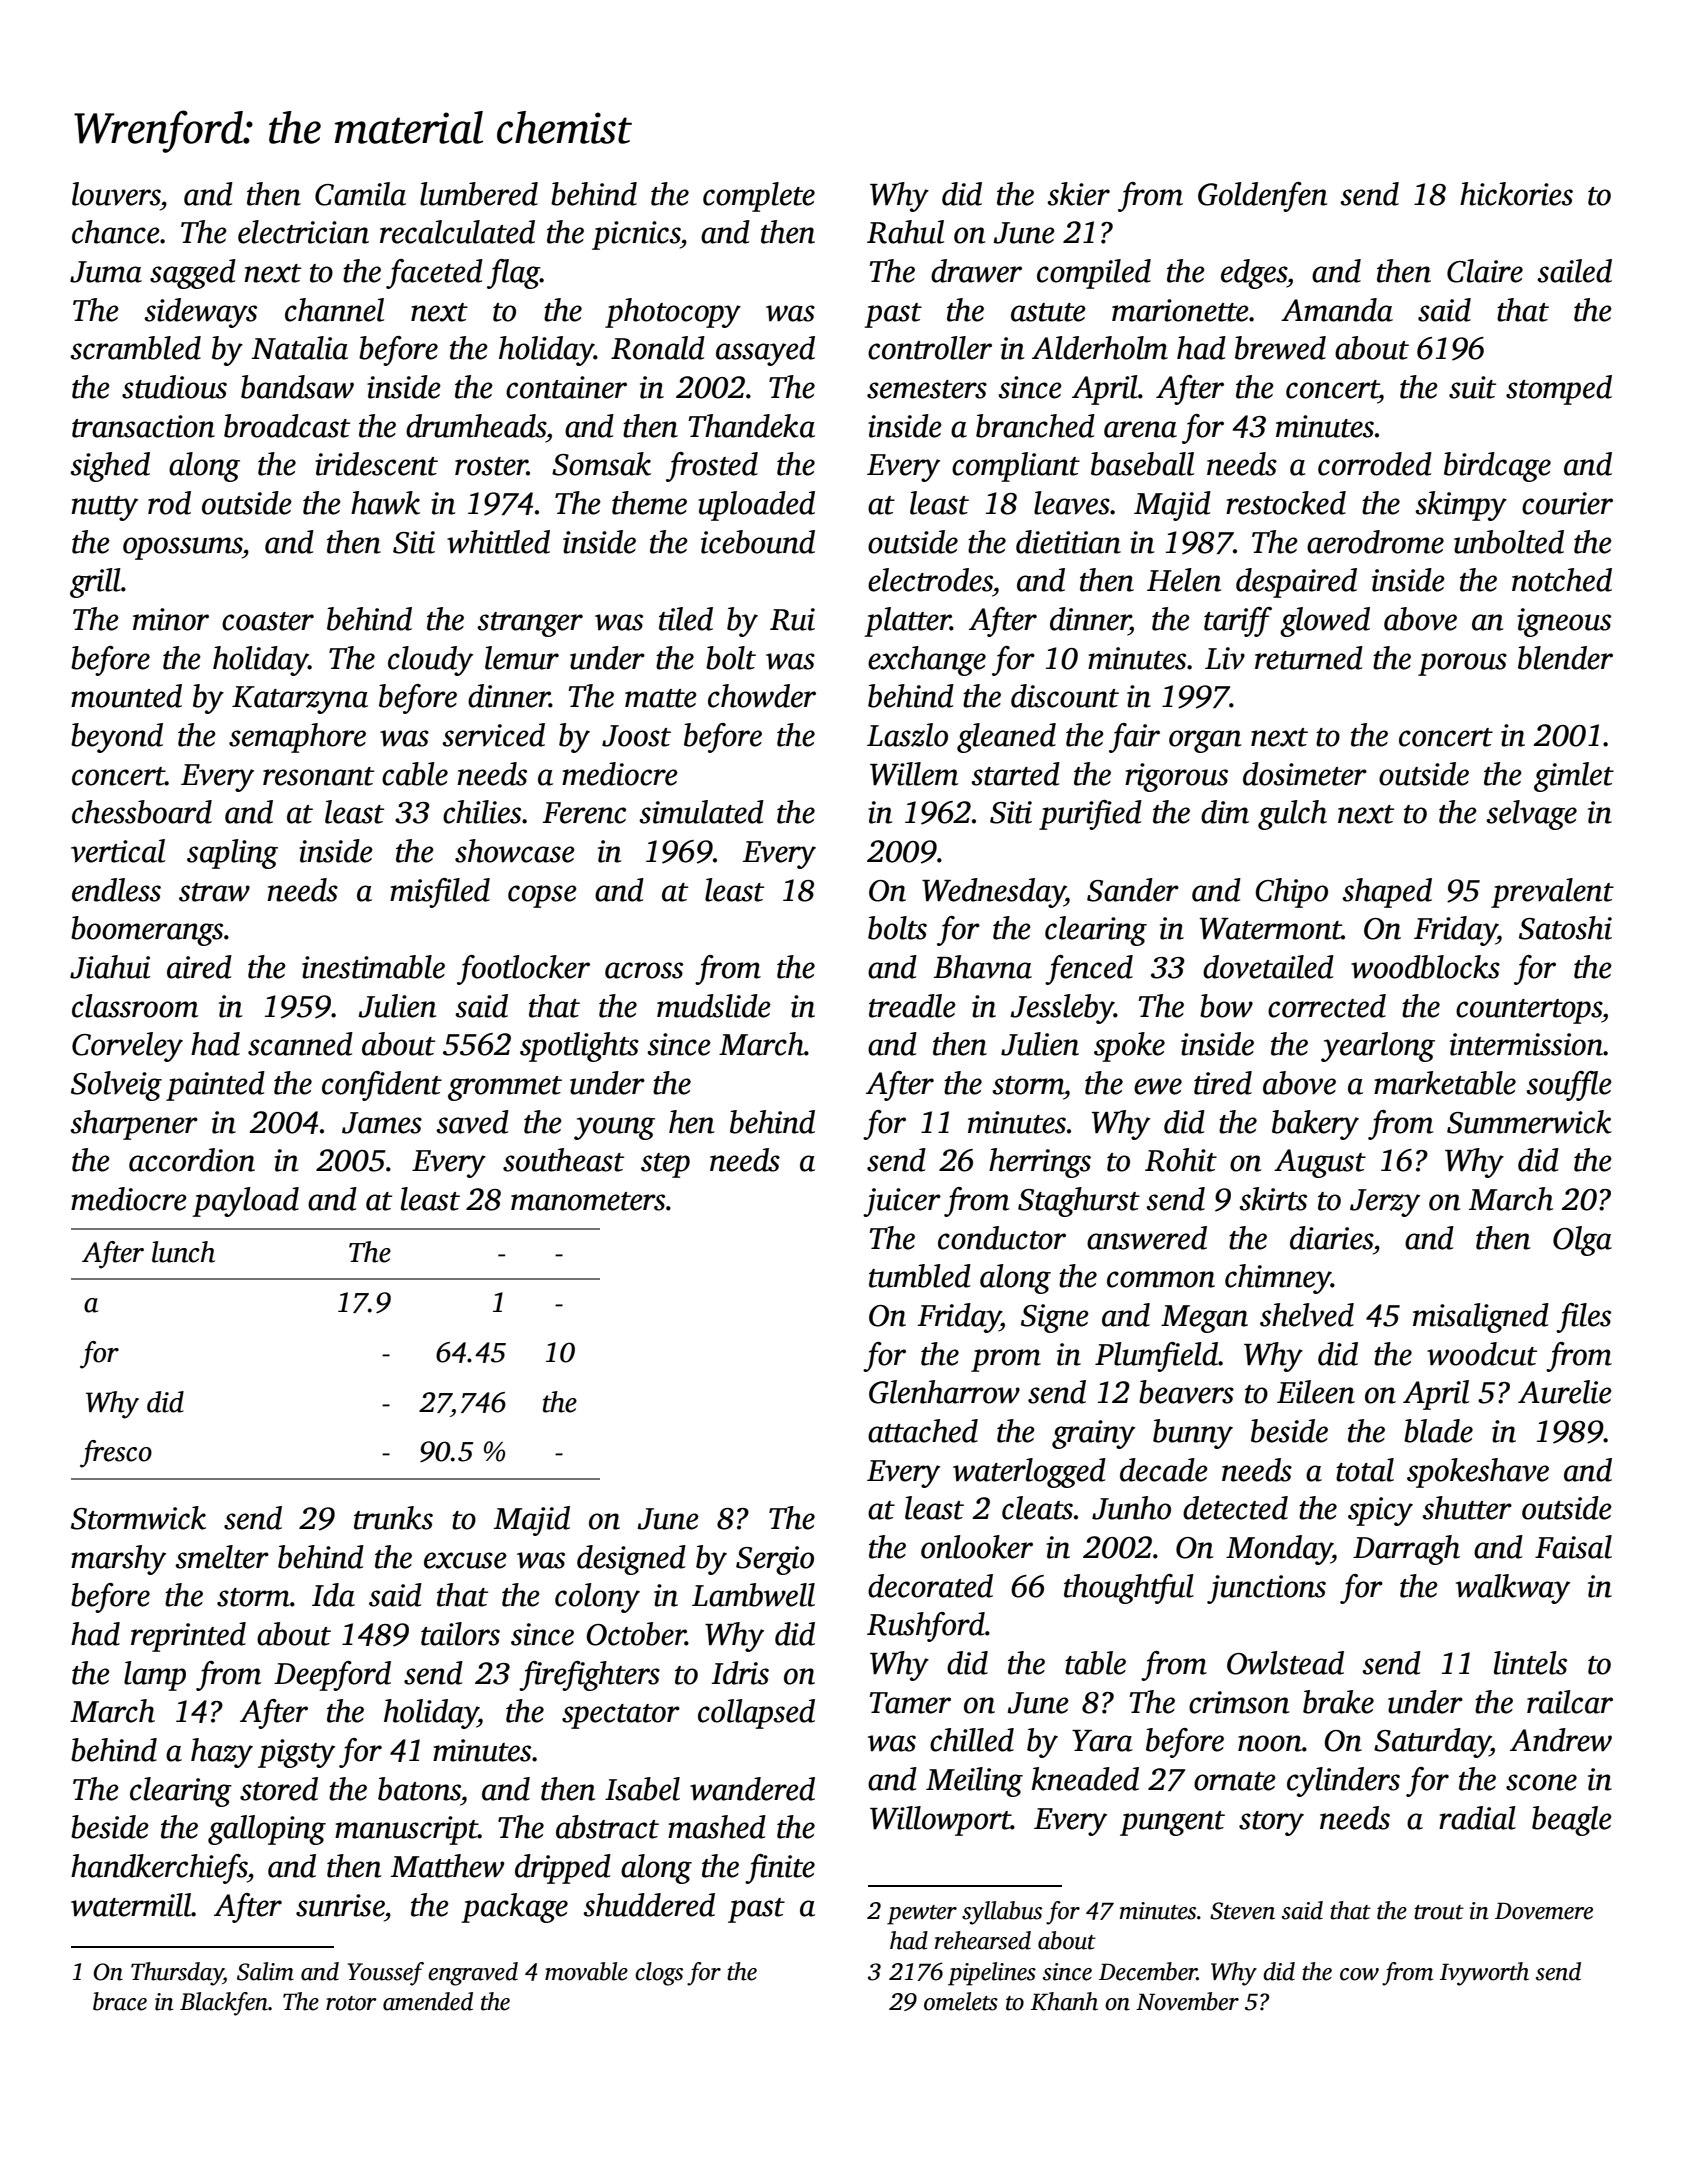  I want to click on hickories, so click(1516, 194).
